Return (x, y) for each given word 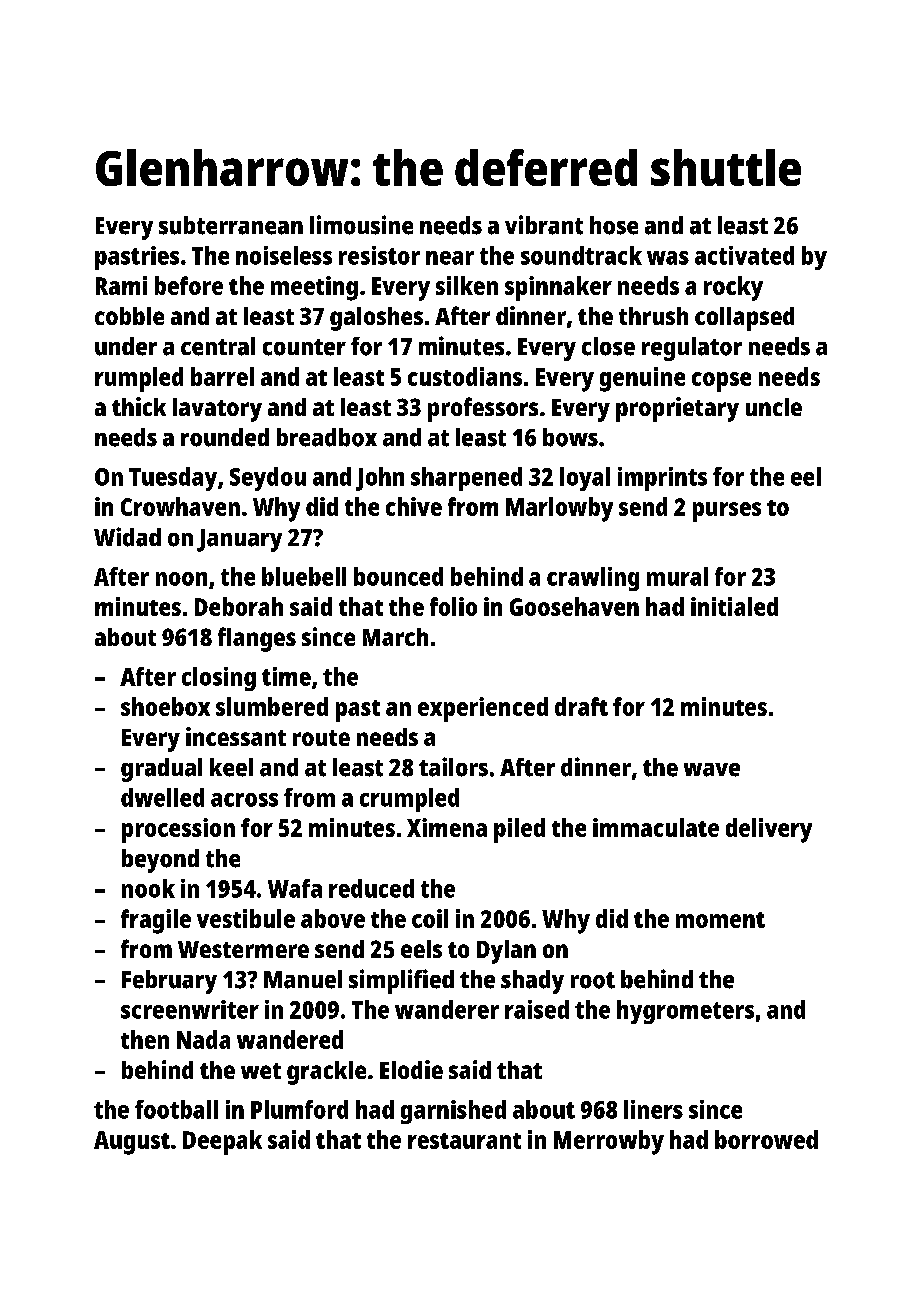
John (380, 479)
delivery (769, 830)
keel (231, 767)
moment (720, 920)
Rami (121, 285)
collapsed (744, 319)
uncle (774, 407)
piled (519, 830)
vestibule (246, 918)
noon (181, 579)
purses (727, 512)
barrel (222, 376)
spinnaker (558, 288)
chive (414, 506)
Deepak (222, 1142)
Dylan (506, 952)
